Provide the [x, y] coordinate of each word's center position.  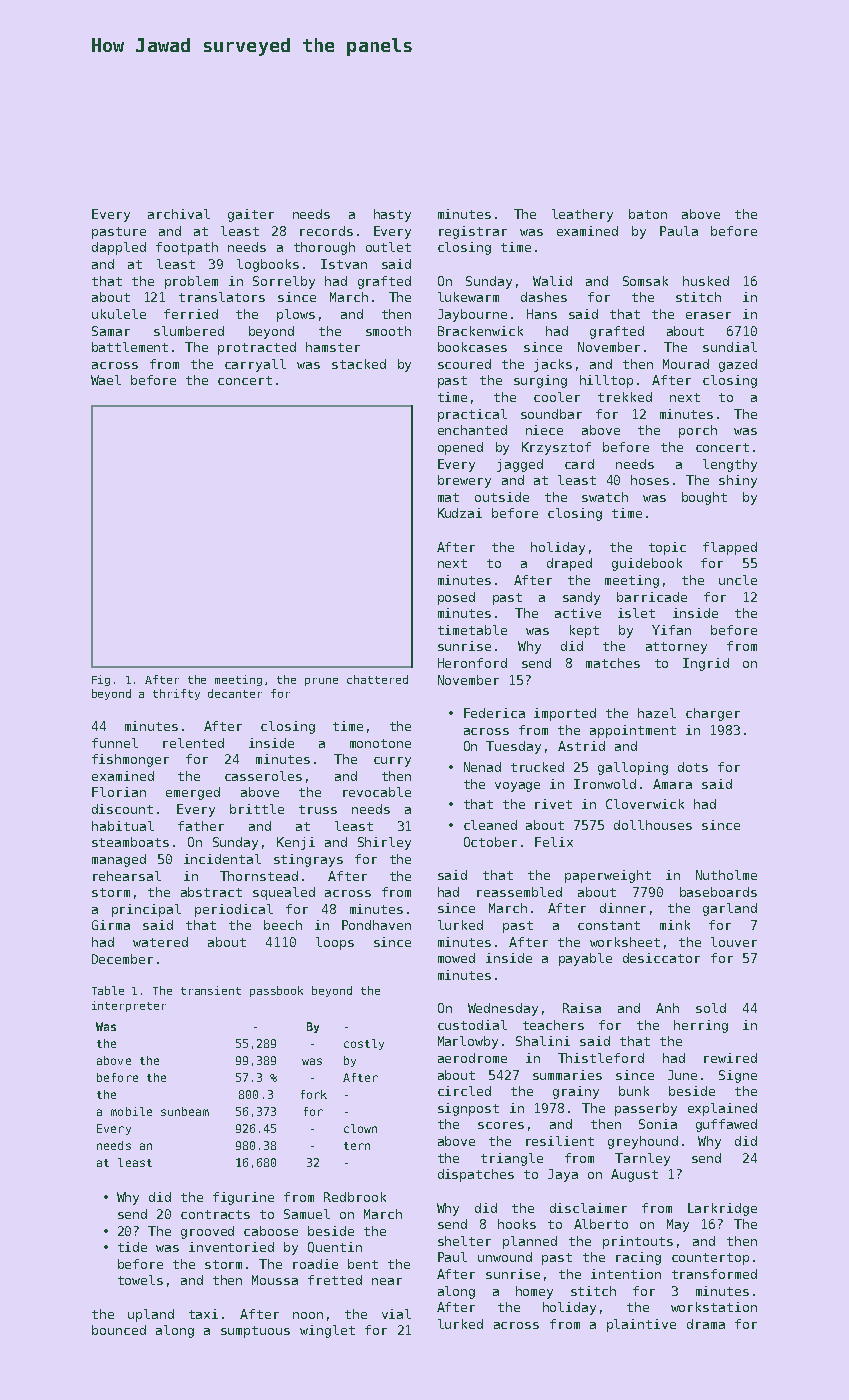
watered [160, 942]
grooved [207, 1232]
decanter [235, 693]
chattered [377, 679]
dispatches [476, 1175]
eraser [708, 315]
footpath [187, 248]
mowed [456, 958]
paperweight [608, 876]
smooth [388, 331]
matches [613, 663]
